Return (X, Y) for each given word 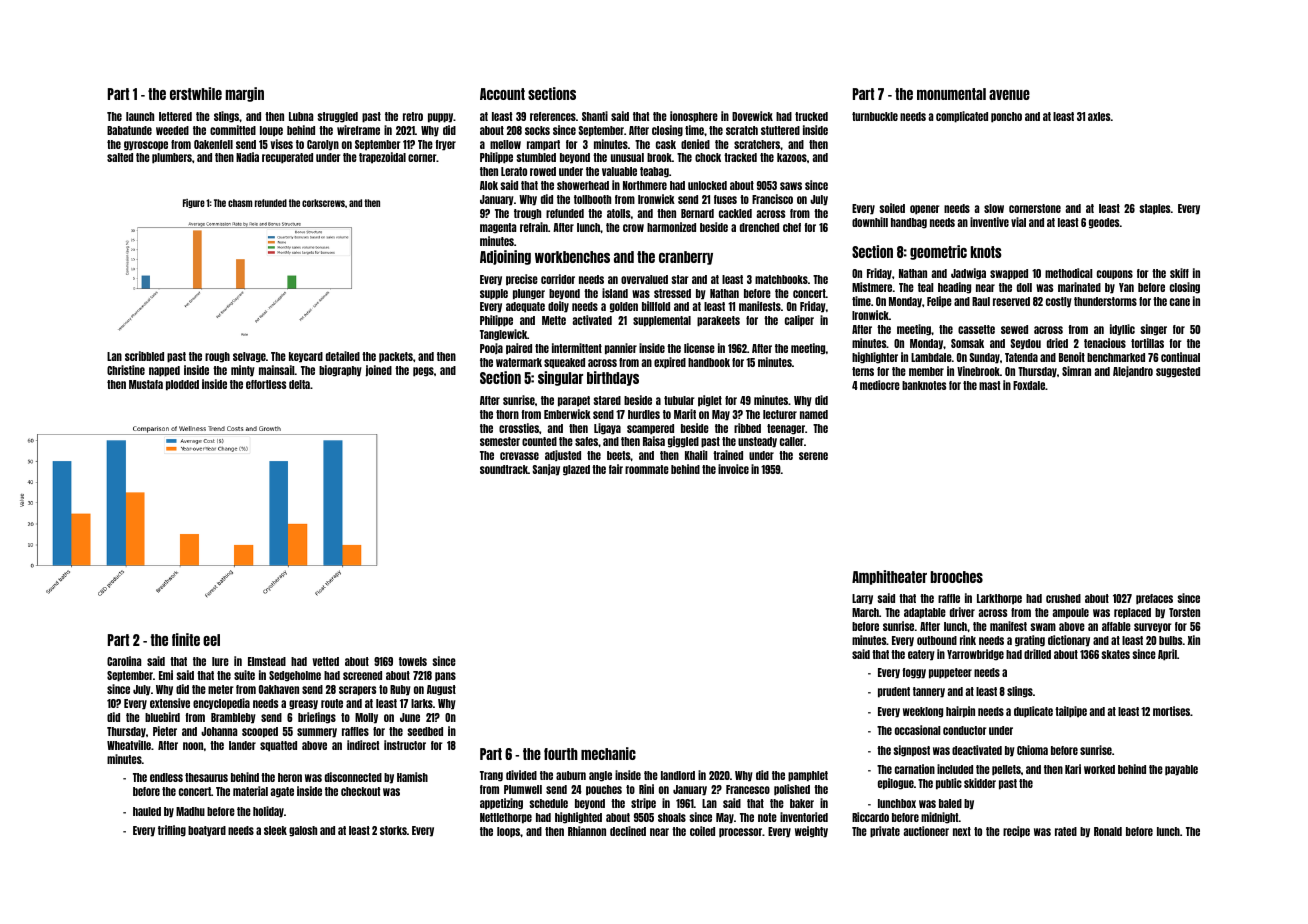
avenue (1009, 95)
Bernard (697, 213)
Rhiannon (587, 831)
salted (120, 157)
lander (242, 745)
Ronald (1108, 831)
